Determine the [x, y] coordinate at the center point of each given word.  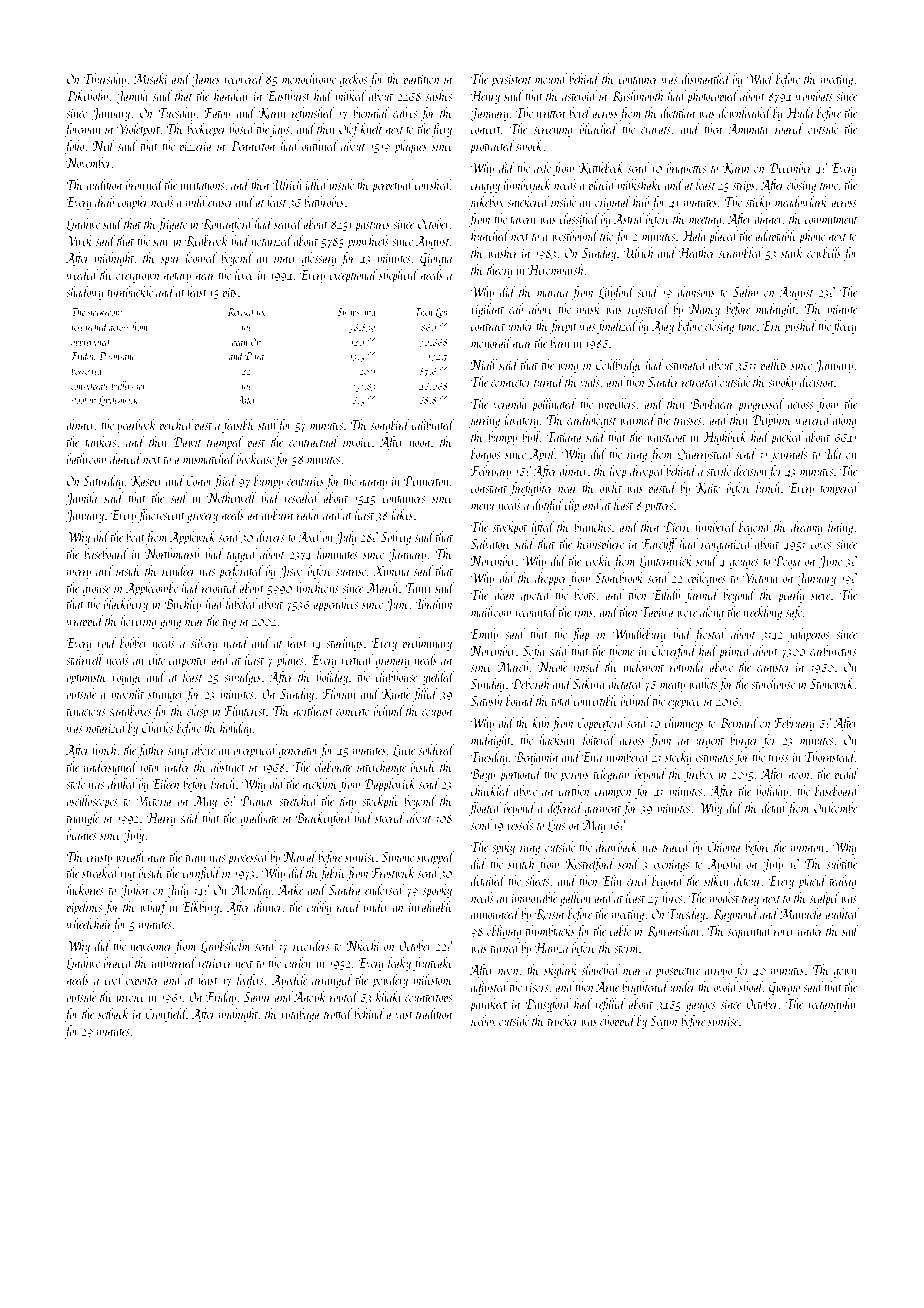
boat [135, 536]
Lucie [404, 751]
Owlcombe [835, 807]
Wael [760, 78]
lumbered [715, 526]
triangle [83, 819]
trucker [563, 1020]
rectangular [833, 1005]
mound [551, 78]
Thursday [105, 80]
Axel [309, 536]
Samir [258, 997]
